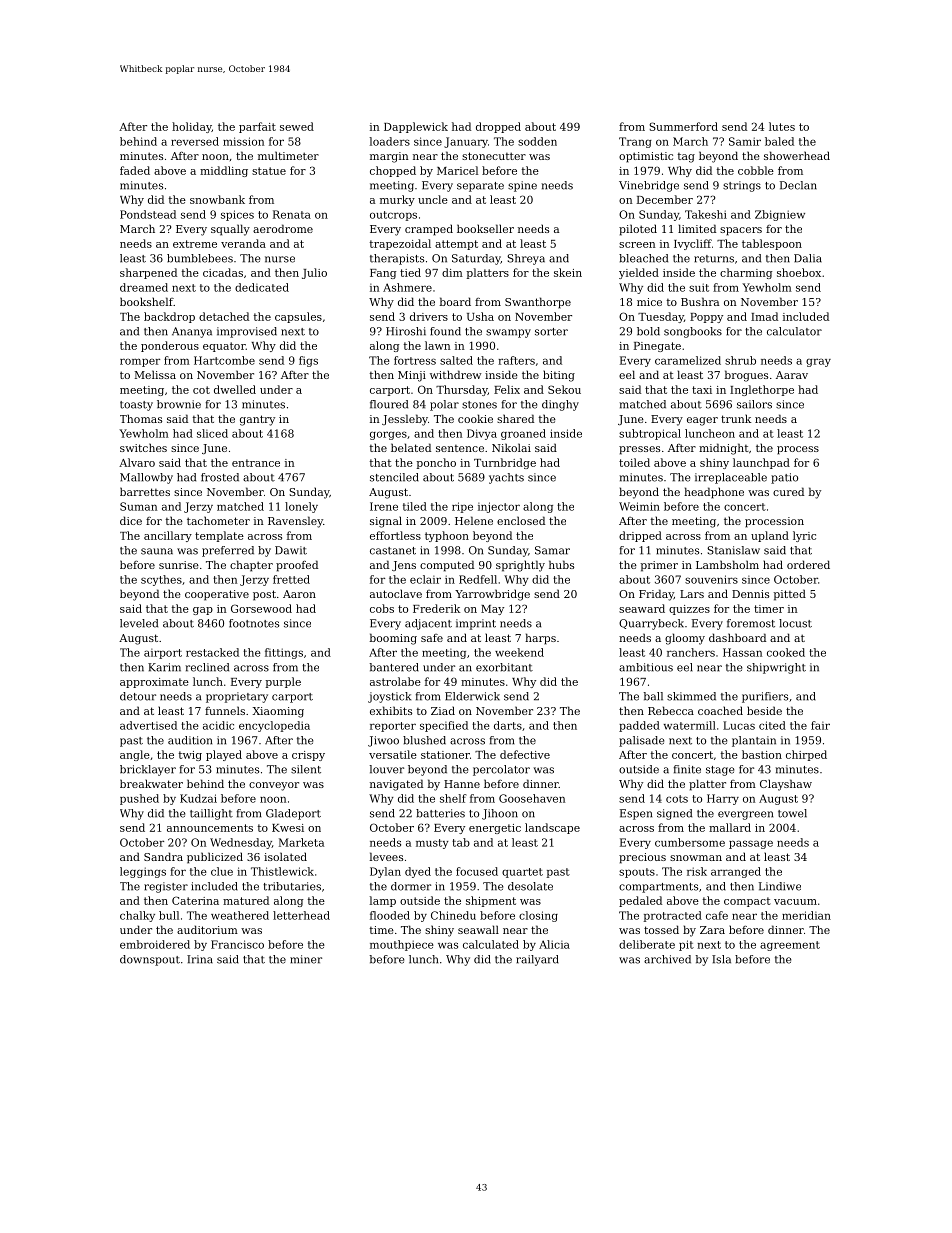  Describe the element at coordinates (641, 741) in the image. I see `palisade` at that location.
